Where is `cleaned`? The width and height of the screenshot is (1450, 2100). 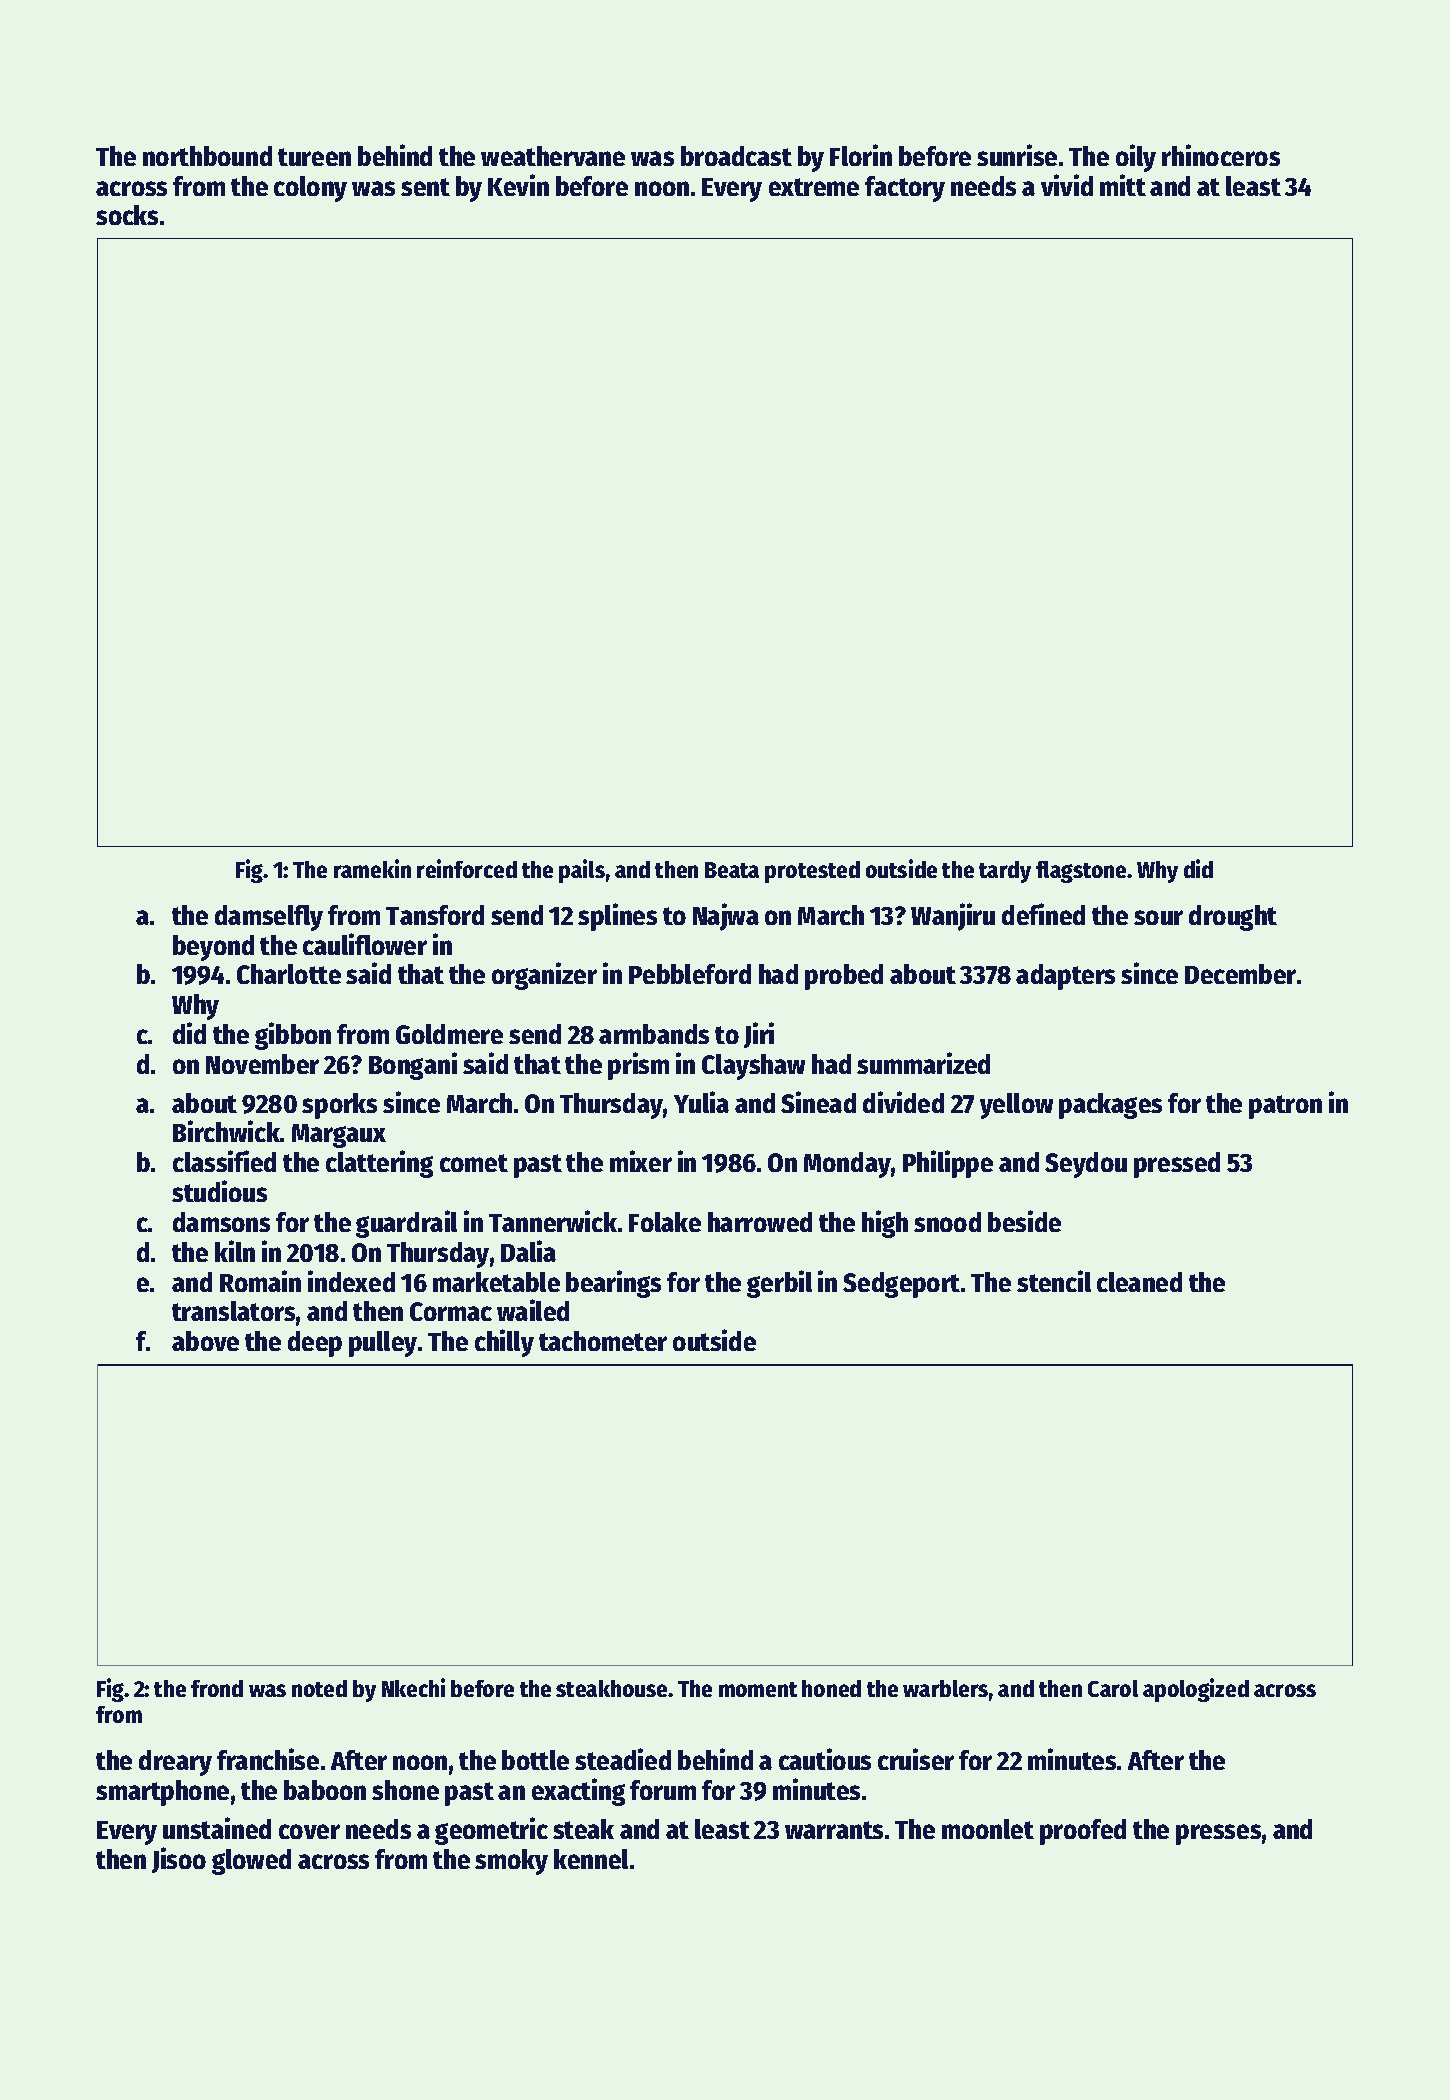 cleaned is located at coordinates (1139, 1282).
